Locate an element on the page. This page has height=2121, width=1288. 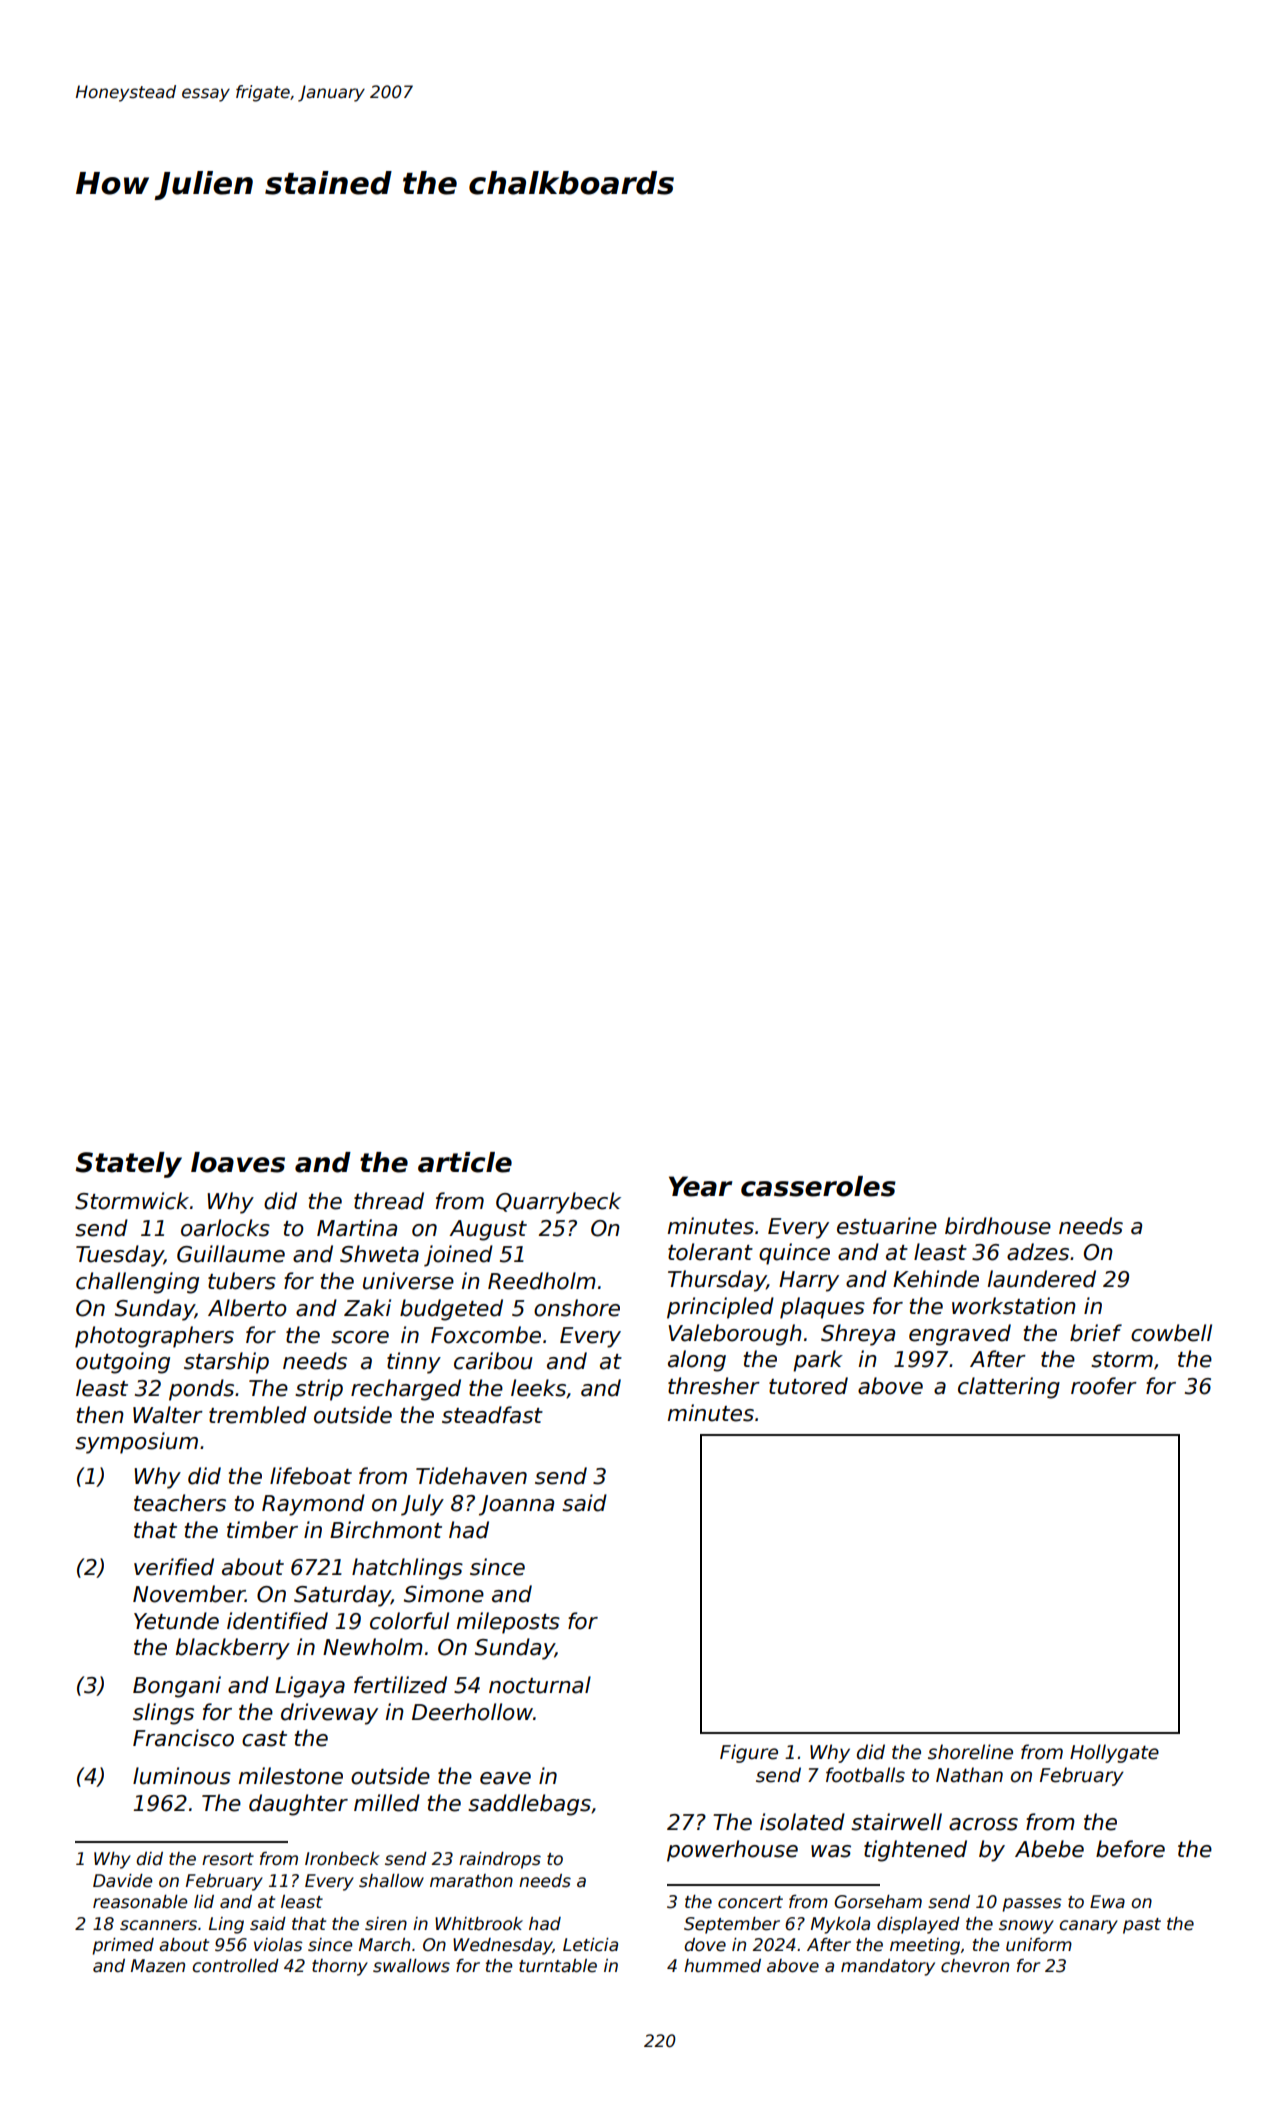
Year is located at coordinates (700, 1186).
